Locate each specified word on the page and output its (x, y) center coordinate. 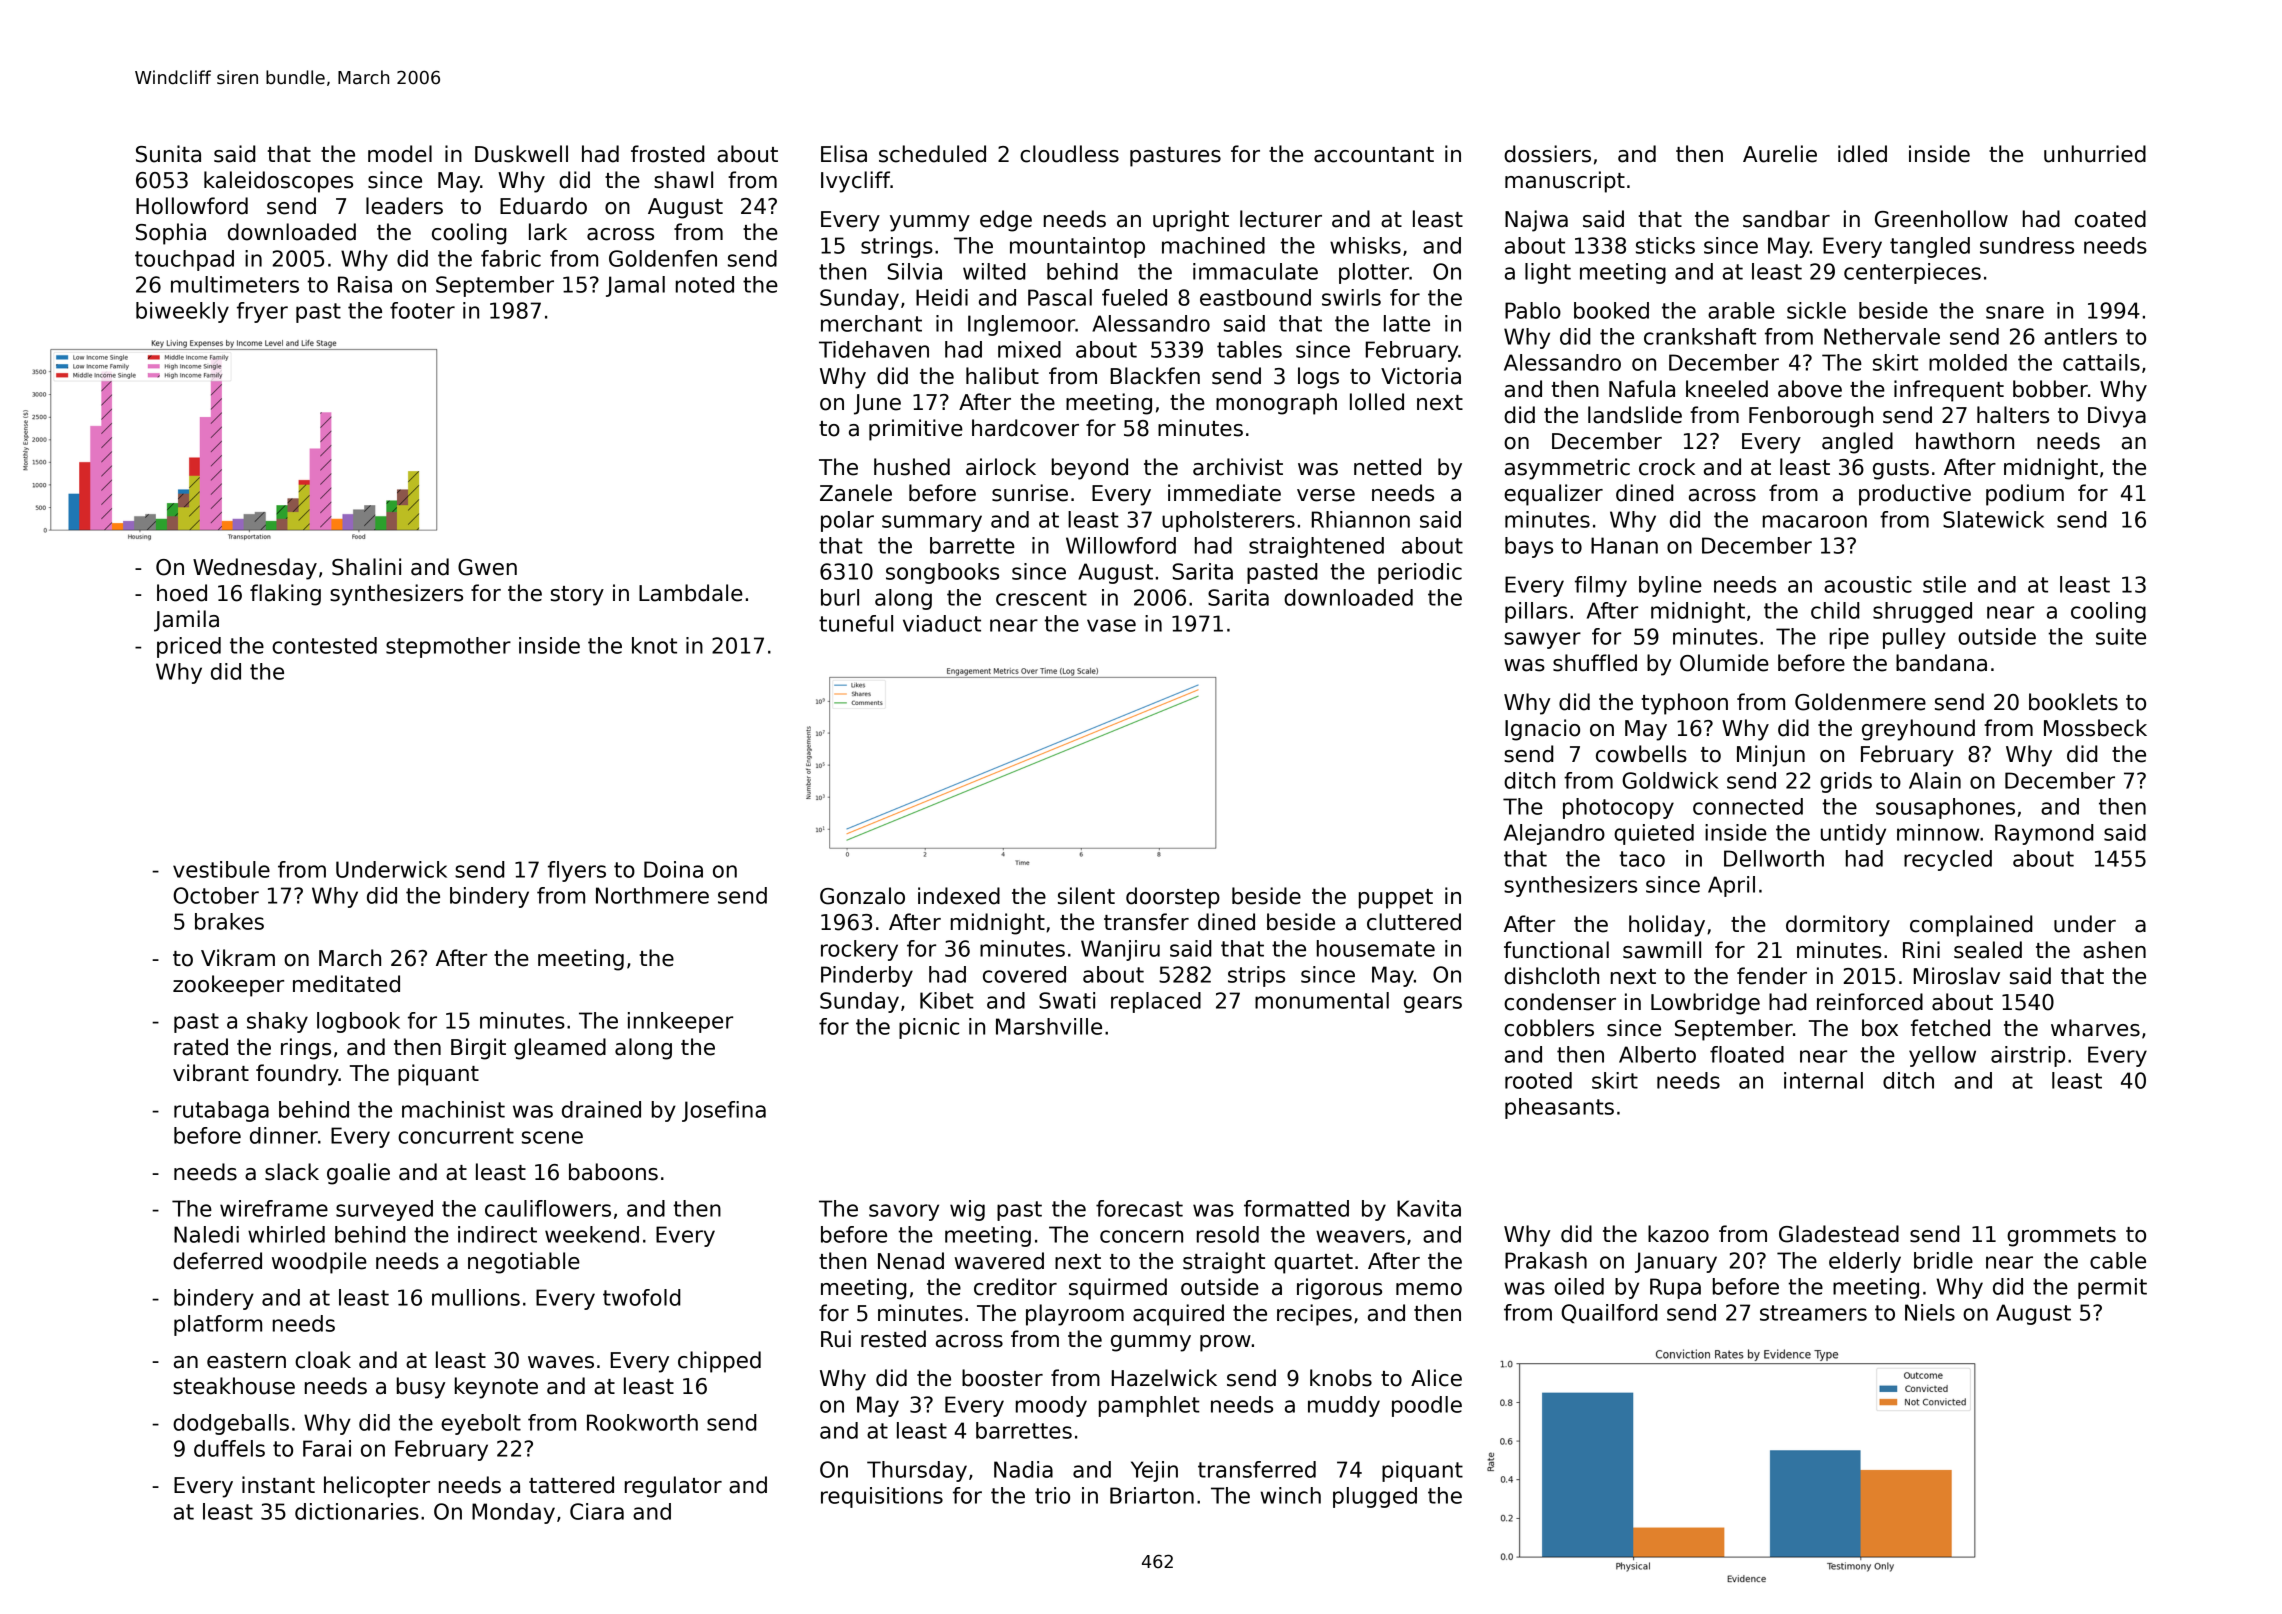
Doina (673, 869)
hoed (182, 593)
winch (1291, 1495)
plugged (1375, 1497)
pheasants (1559, 1108)
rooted (1538, 1080)
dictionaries (357, 1511)
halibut (1002, 376)
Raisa (365, 284)
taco (1642, 859)
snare (2015, 312)
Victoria (1421, 376)
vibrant (211, 1073)
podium (2025, 495)
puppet (1396, 899)
